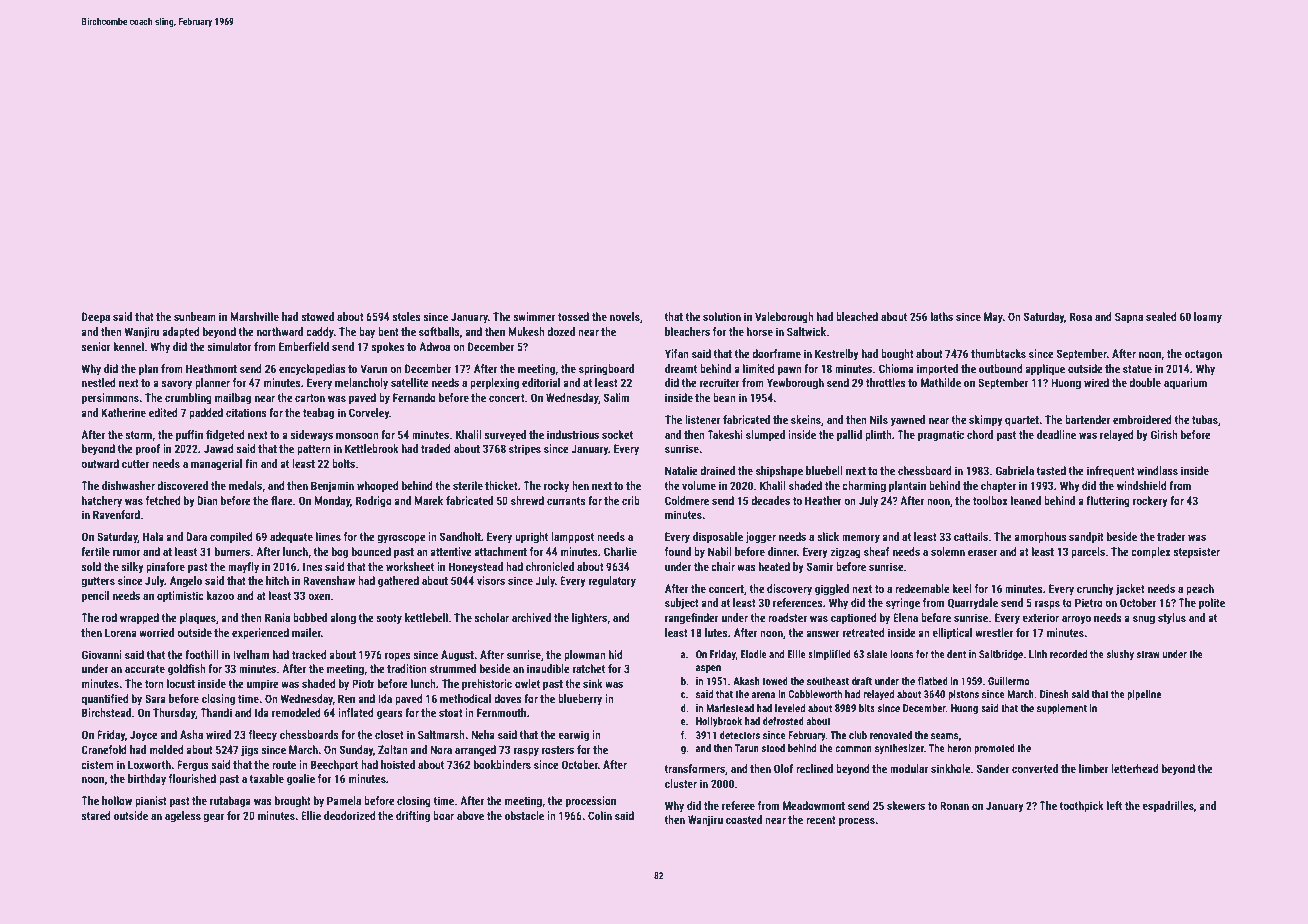 The width and height of the screenshot is (1308, 924). Describe the element at coordinates (1208, 318) in the screenshot. I see `loamy` at that location.
